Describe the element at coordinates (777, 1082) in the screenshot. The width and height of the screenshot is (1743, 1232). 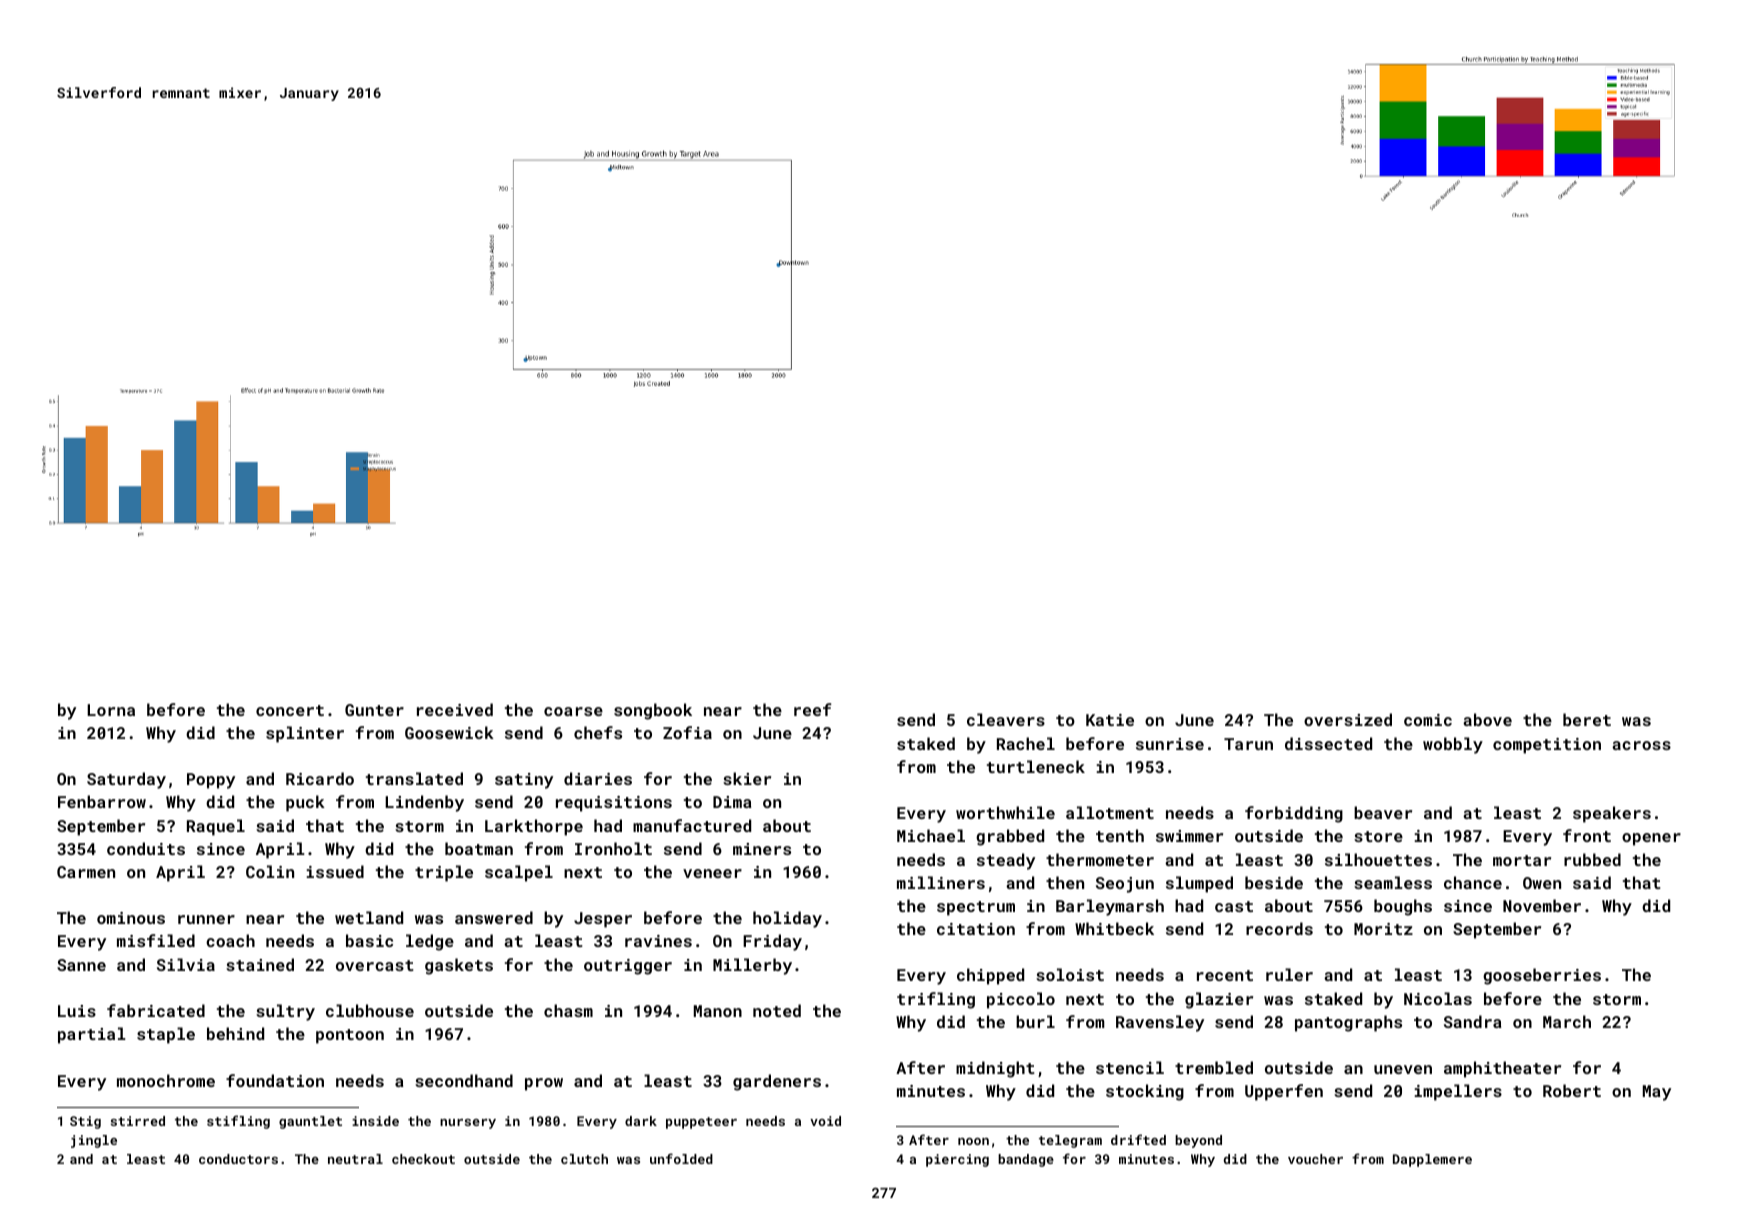
I see `gardeners` at that location.
